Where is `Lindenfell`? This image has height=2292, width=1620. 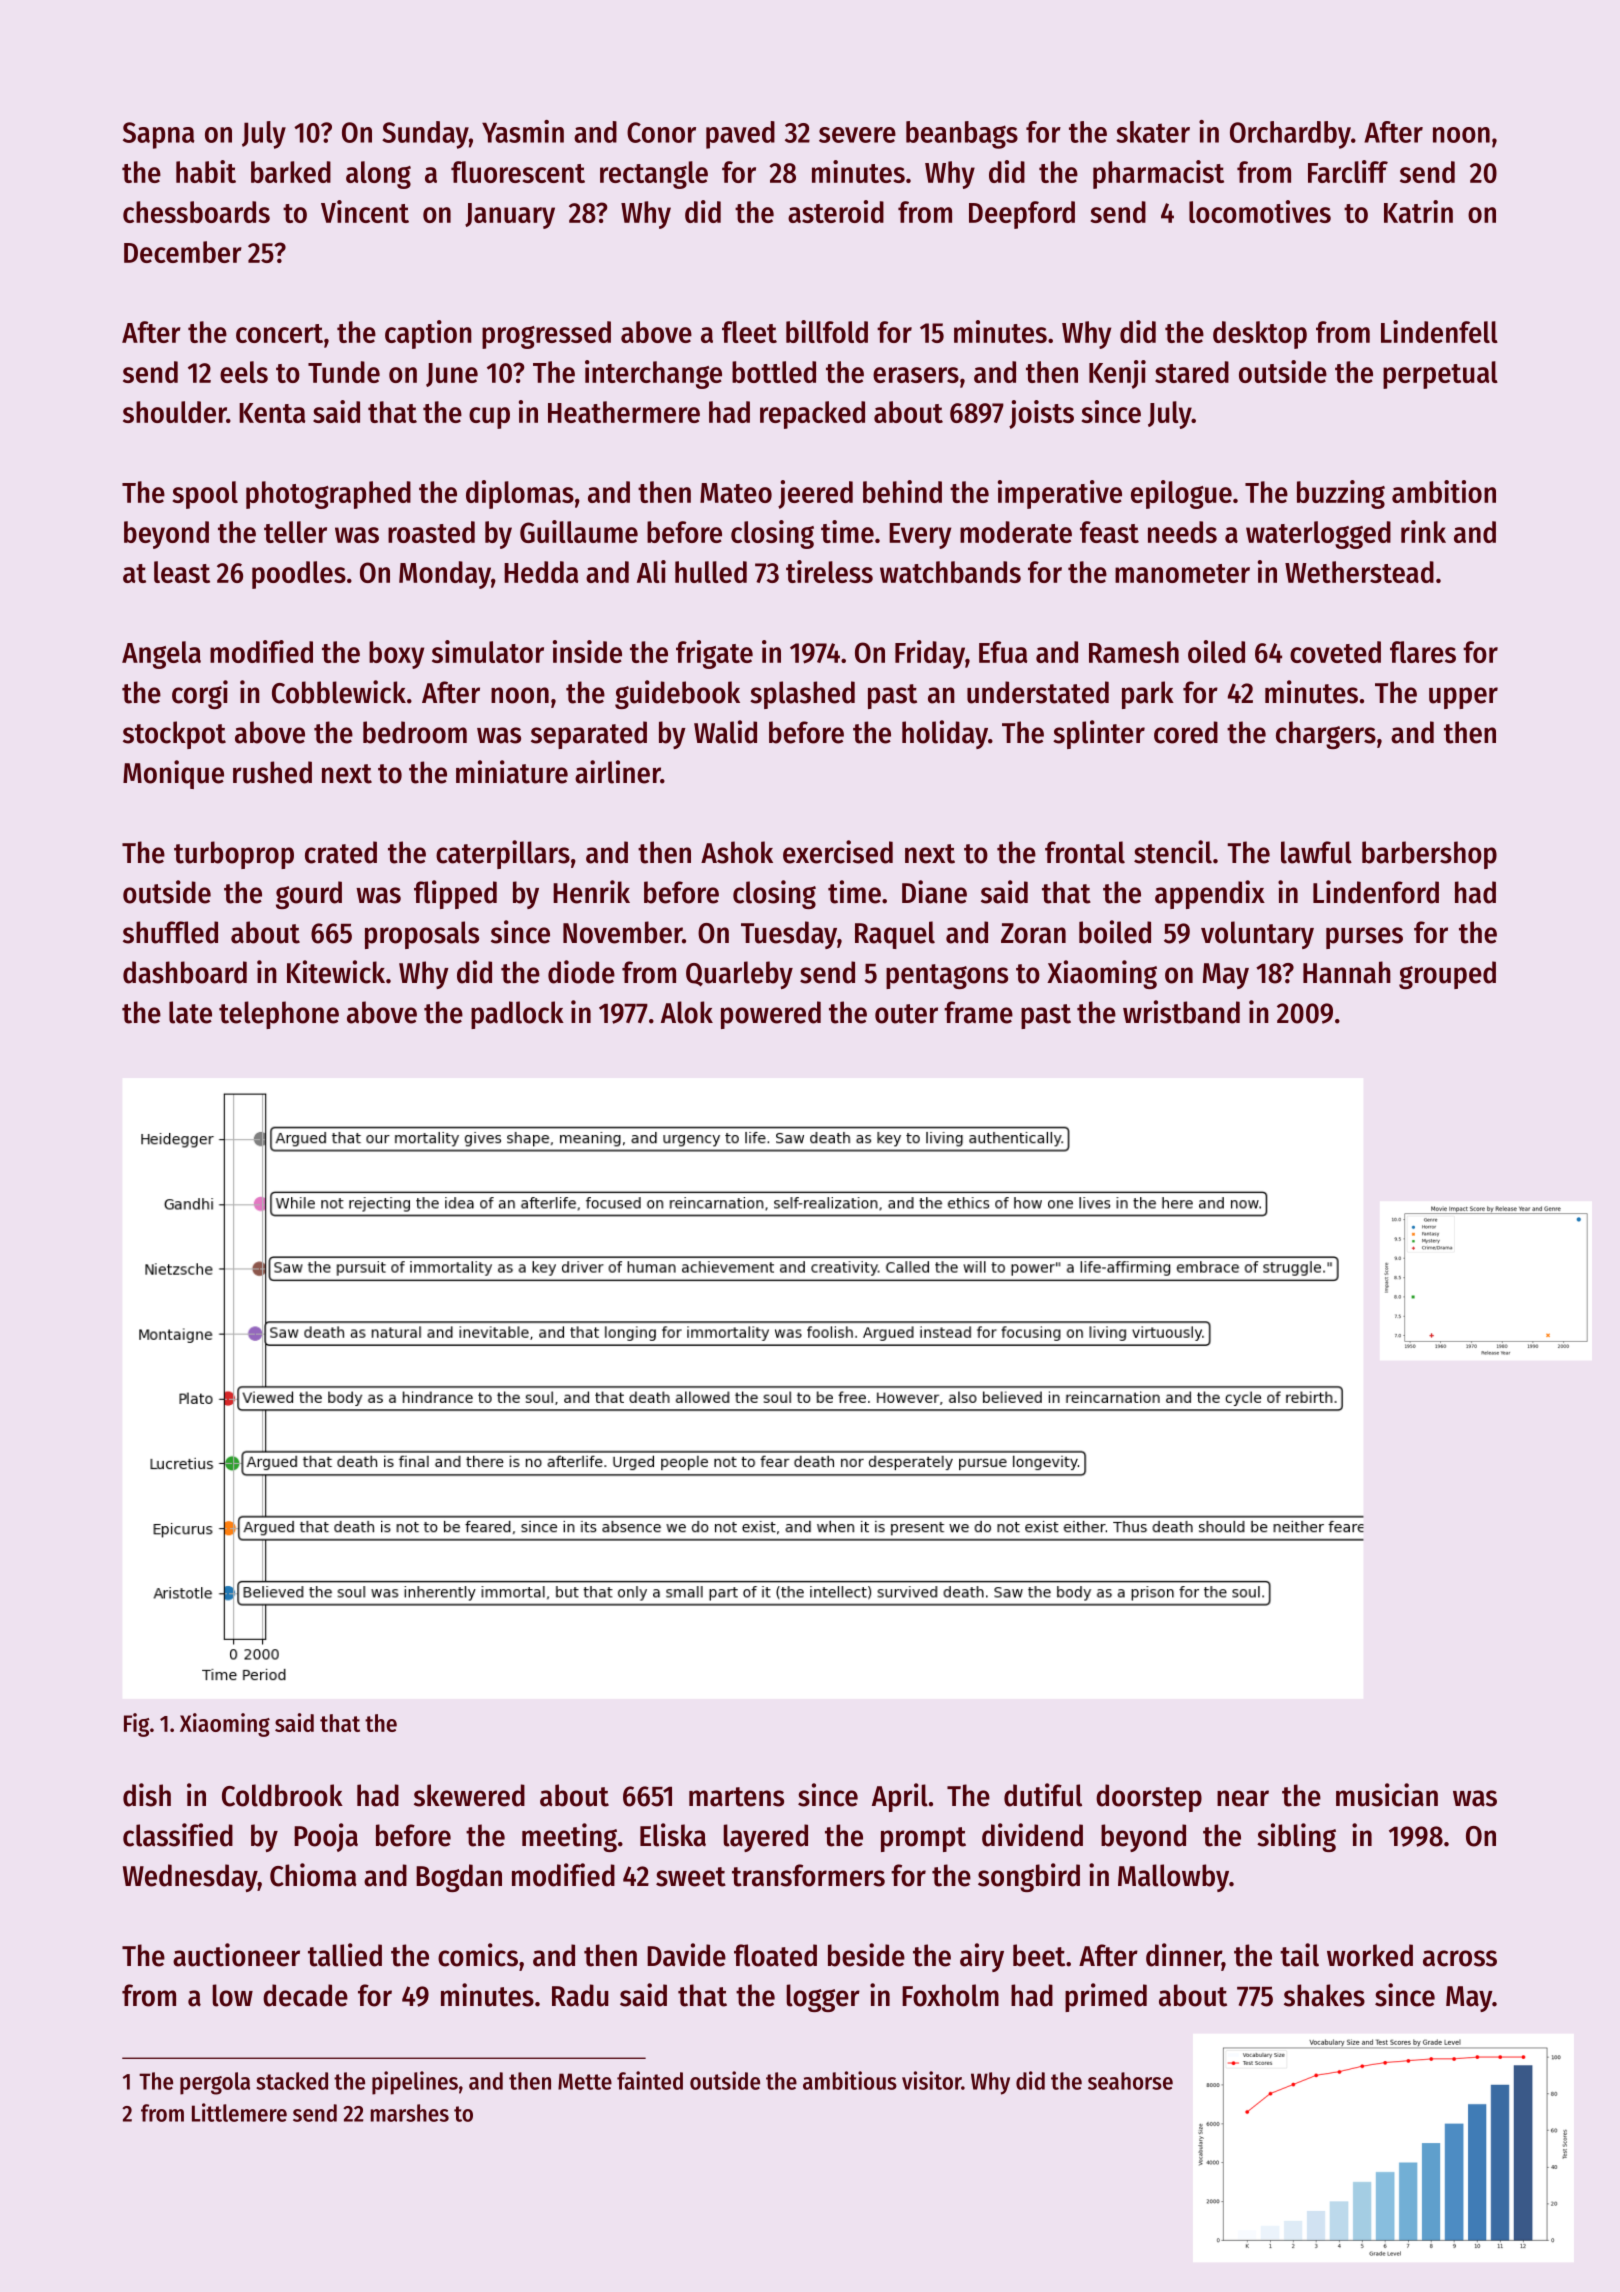 Lindenfell is located at coordinates (1439, 331).
